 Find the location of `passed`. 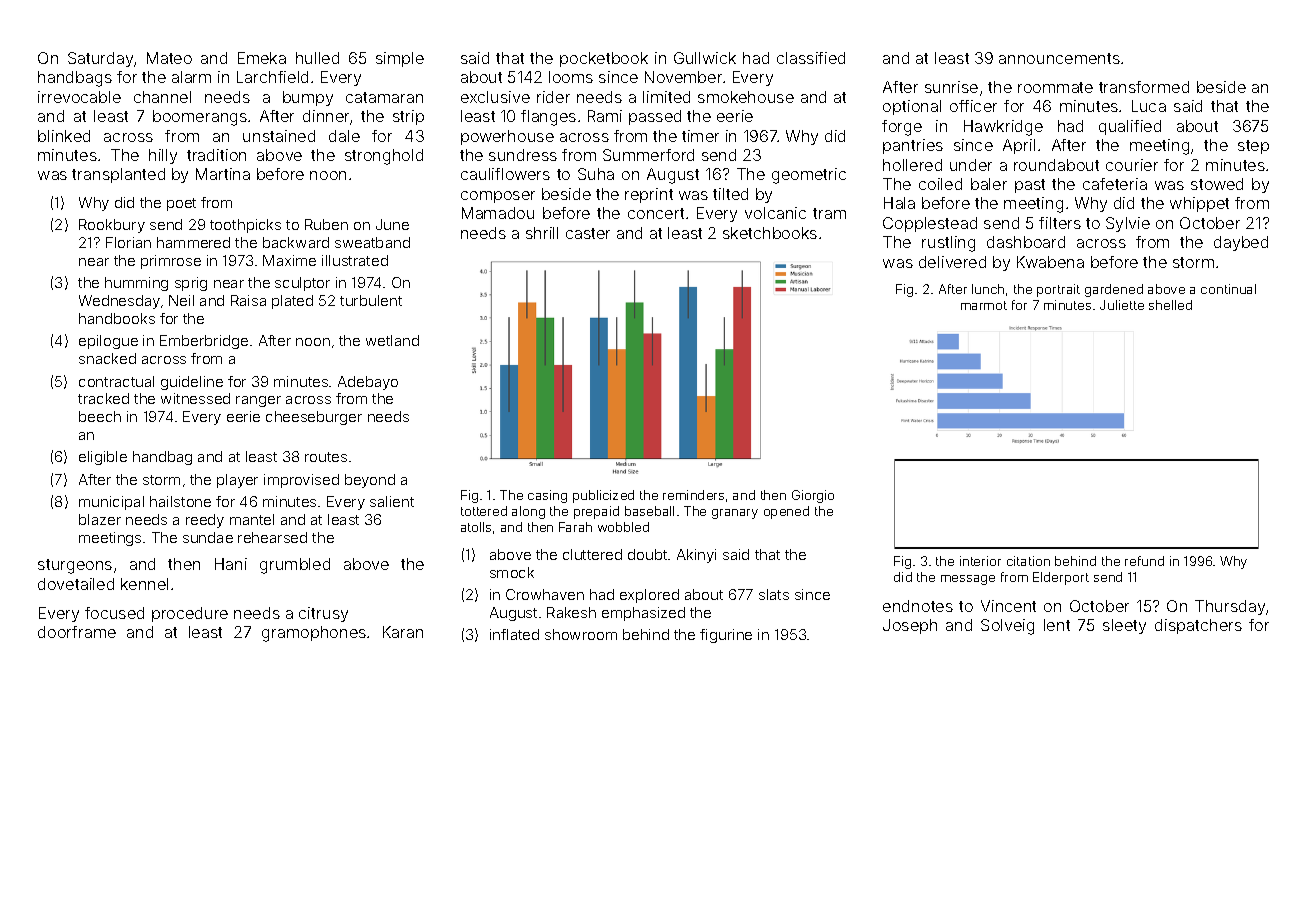

passed is located at coordinates (655, 117).
